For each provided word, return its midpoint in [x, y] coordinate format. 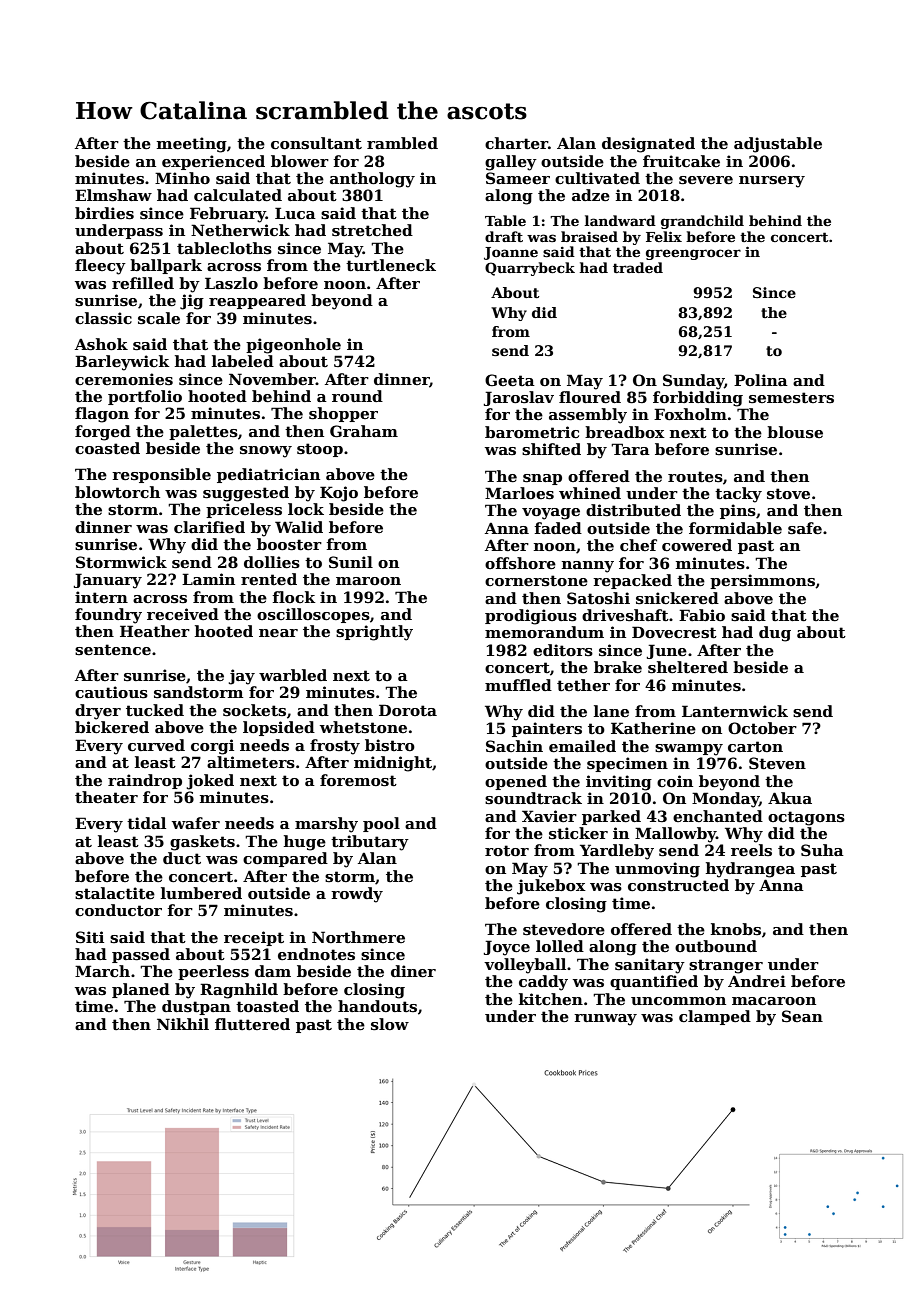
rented [269, 579]
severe [706, 180]
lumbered [201, 893]
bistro [390, 745]
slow [390, 1024]
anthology [372, 180]
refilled [143, 283]
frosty [335, 747]
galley [511, 163]
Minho [182, 178]
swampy [689, 750]
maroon [368, 581]
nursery [772, 182]
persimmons [762, 581]
